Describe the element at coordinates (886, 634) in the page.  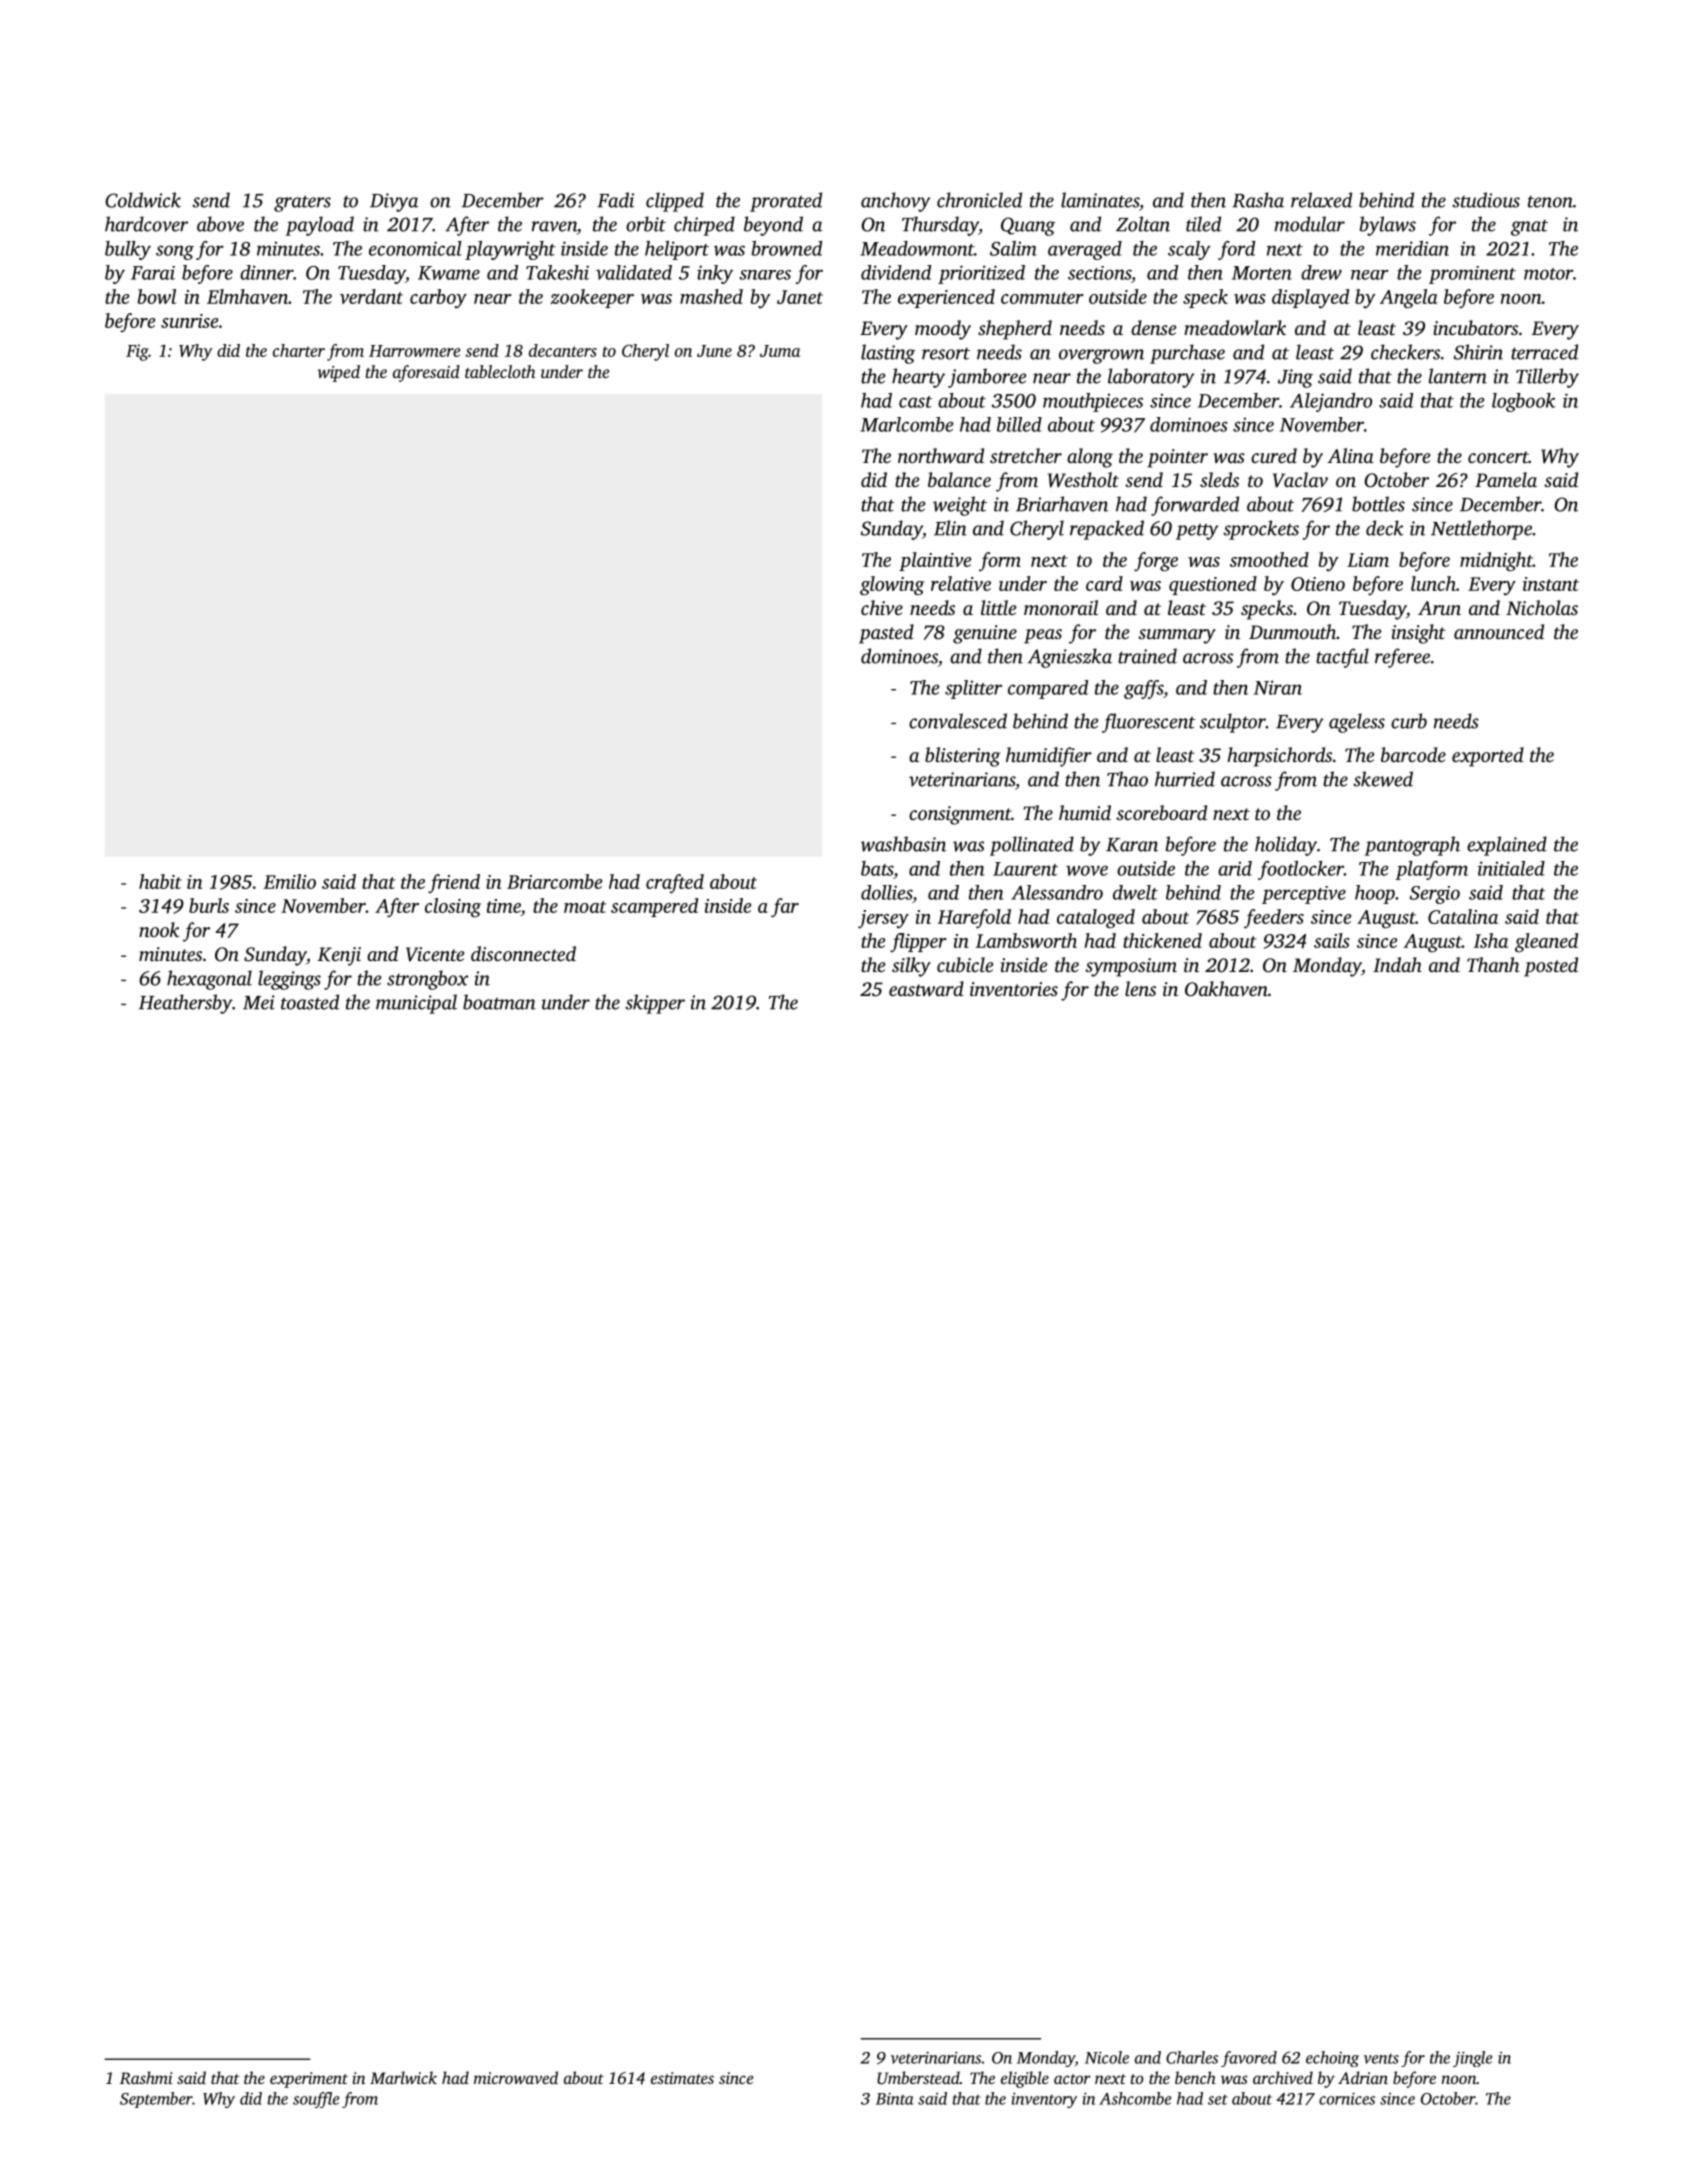
I see `pasted` at that location.
